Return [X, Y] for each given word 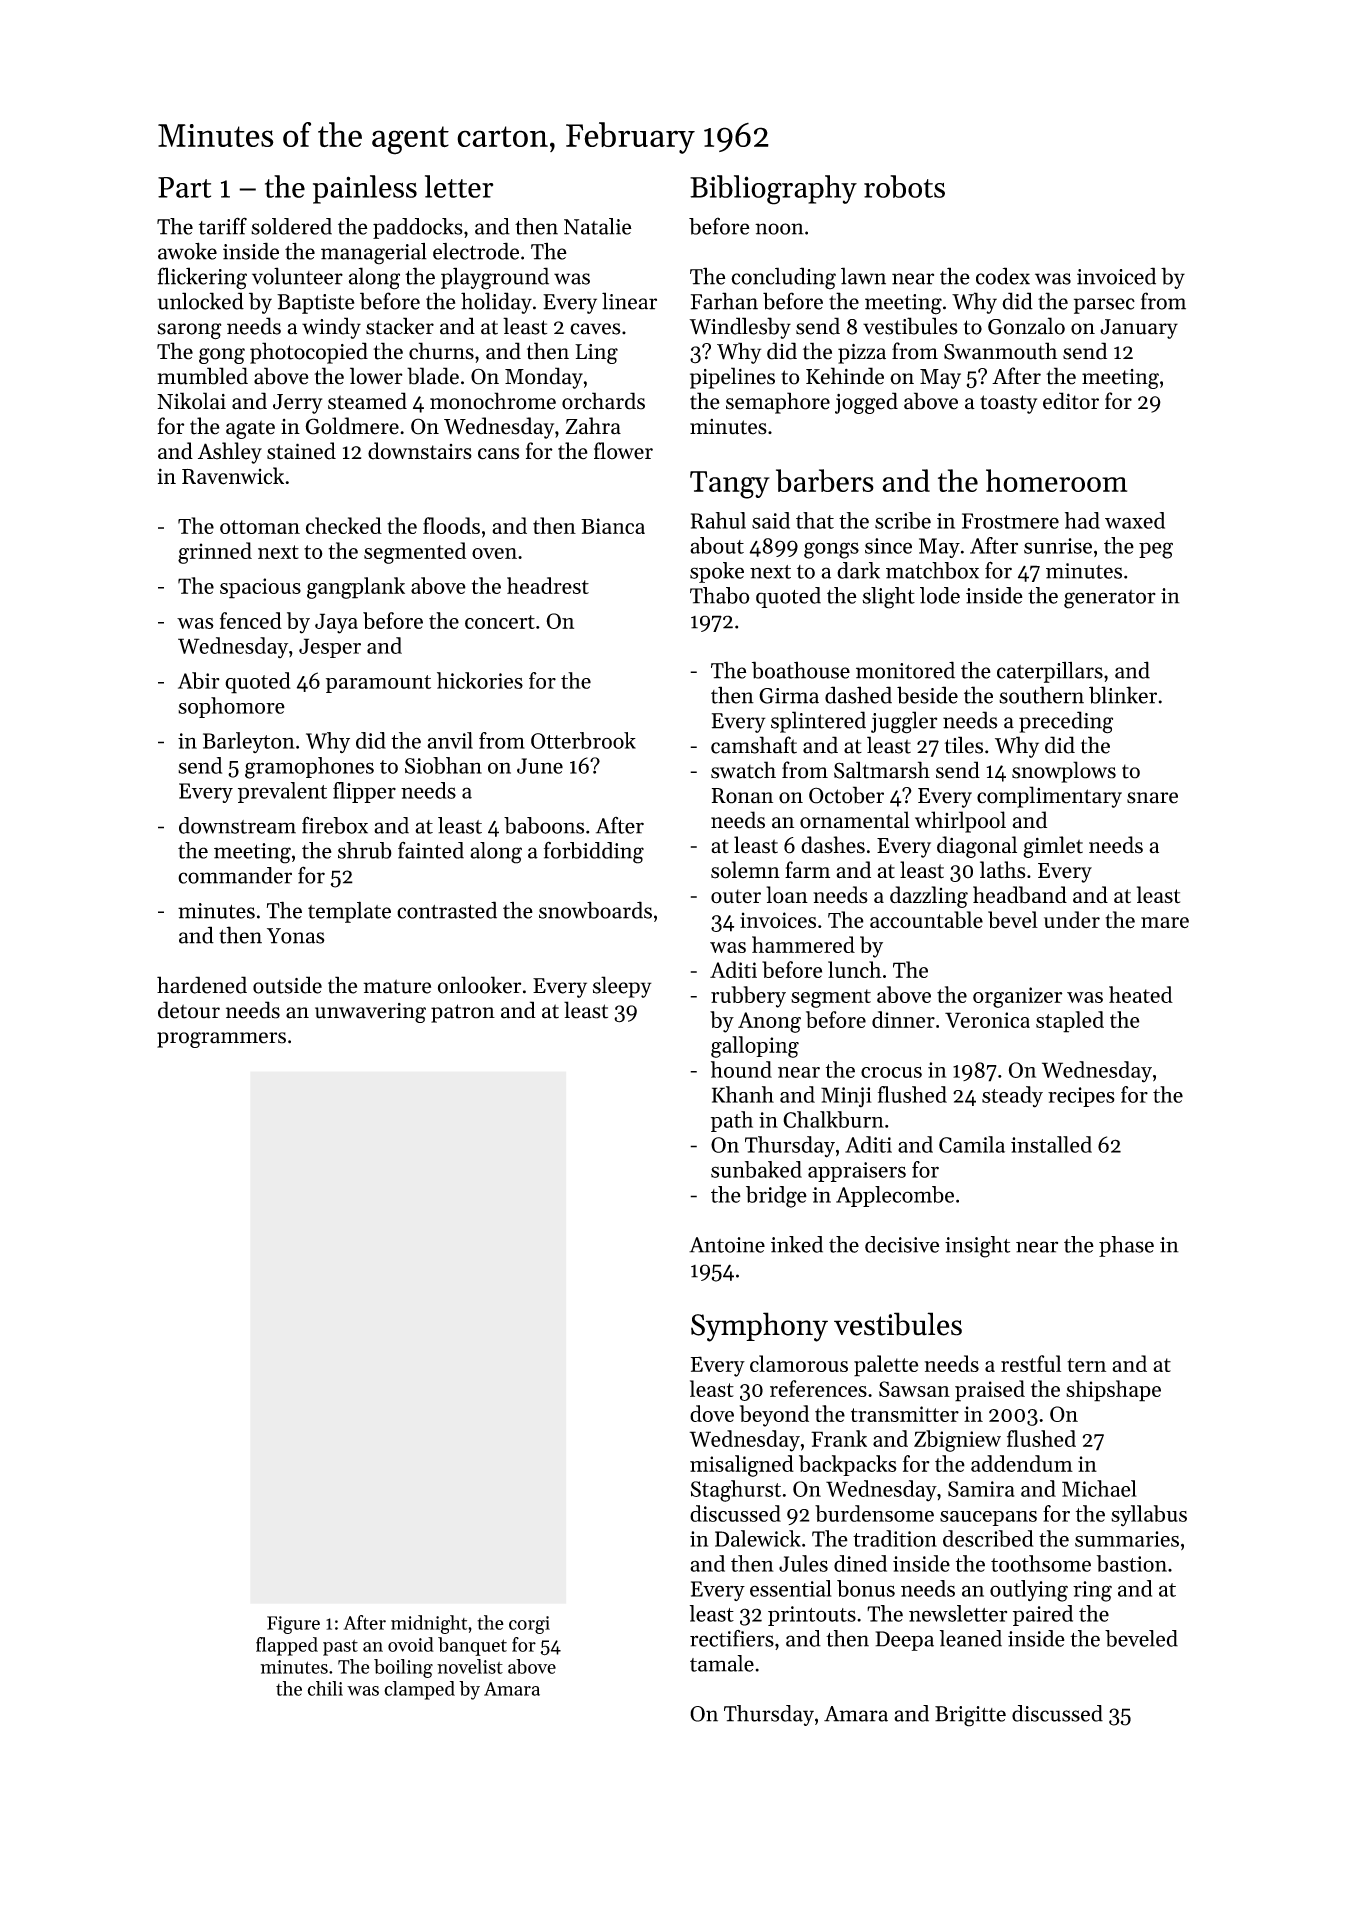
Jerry [297, 404]
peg [1156, 550]
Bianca [613, 526]
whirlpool [960, 822]
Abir [199, 680]
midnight [429, 1624]
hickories [480, 680]
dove [712, 1413]
